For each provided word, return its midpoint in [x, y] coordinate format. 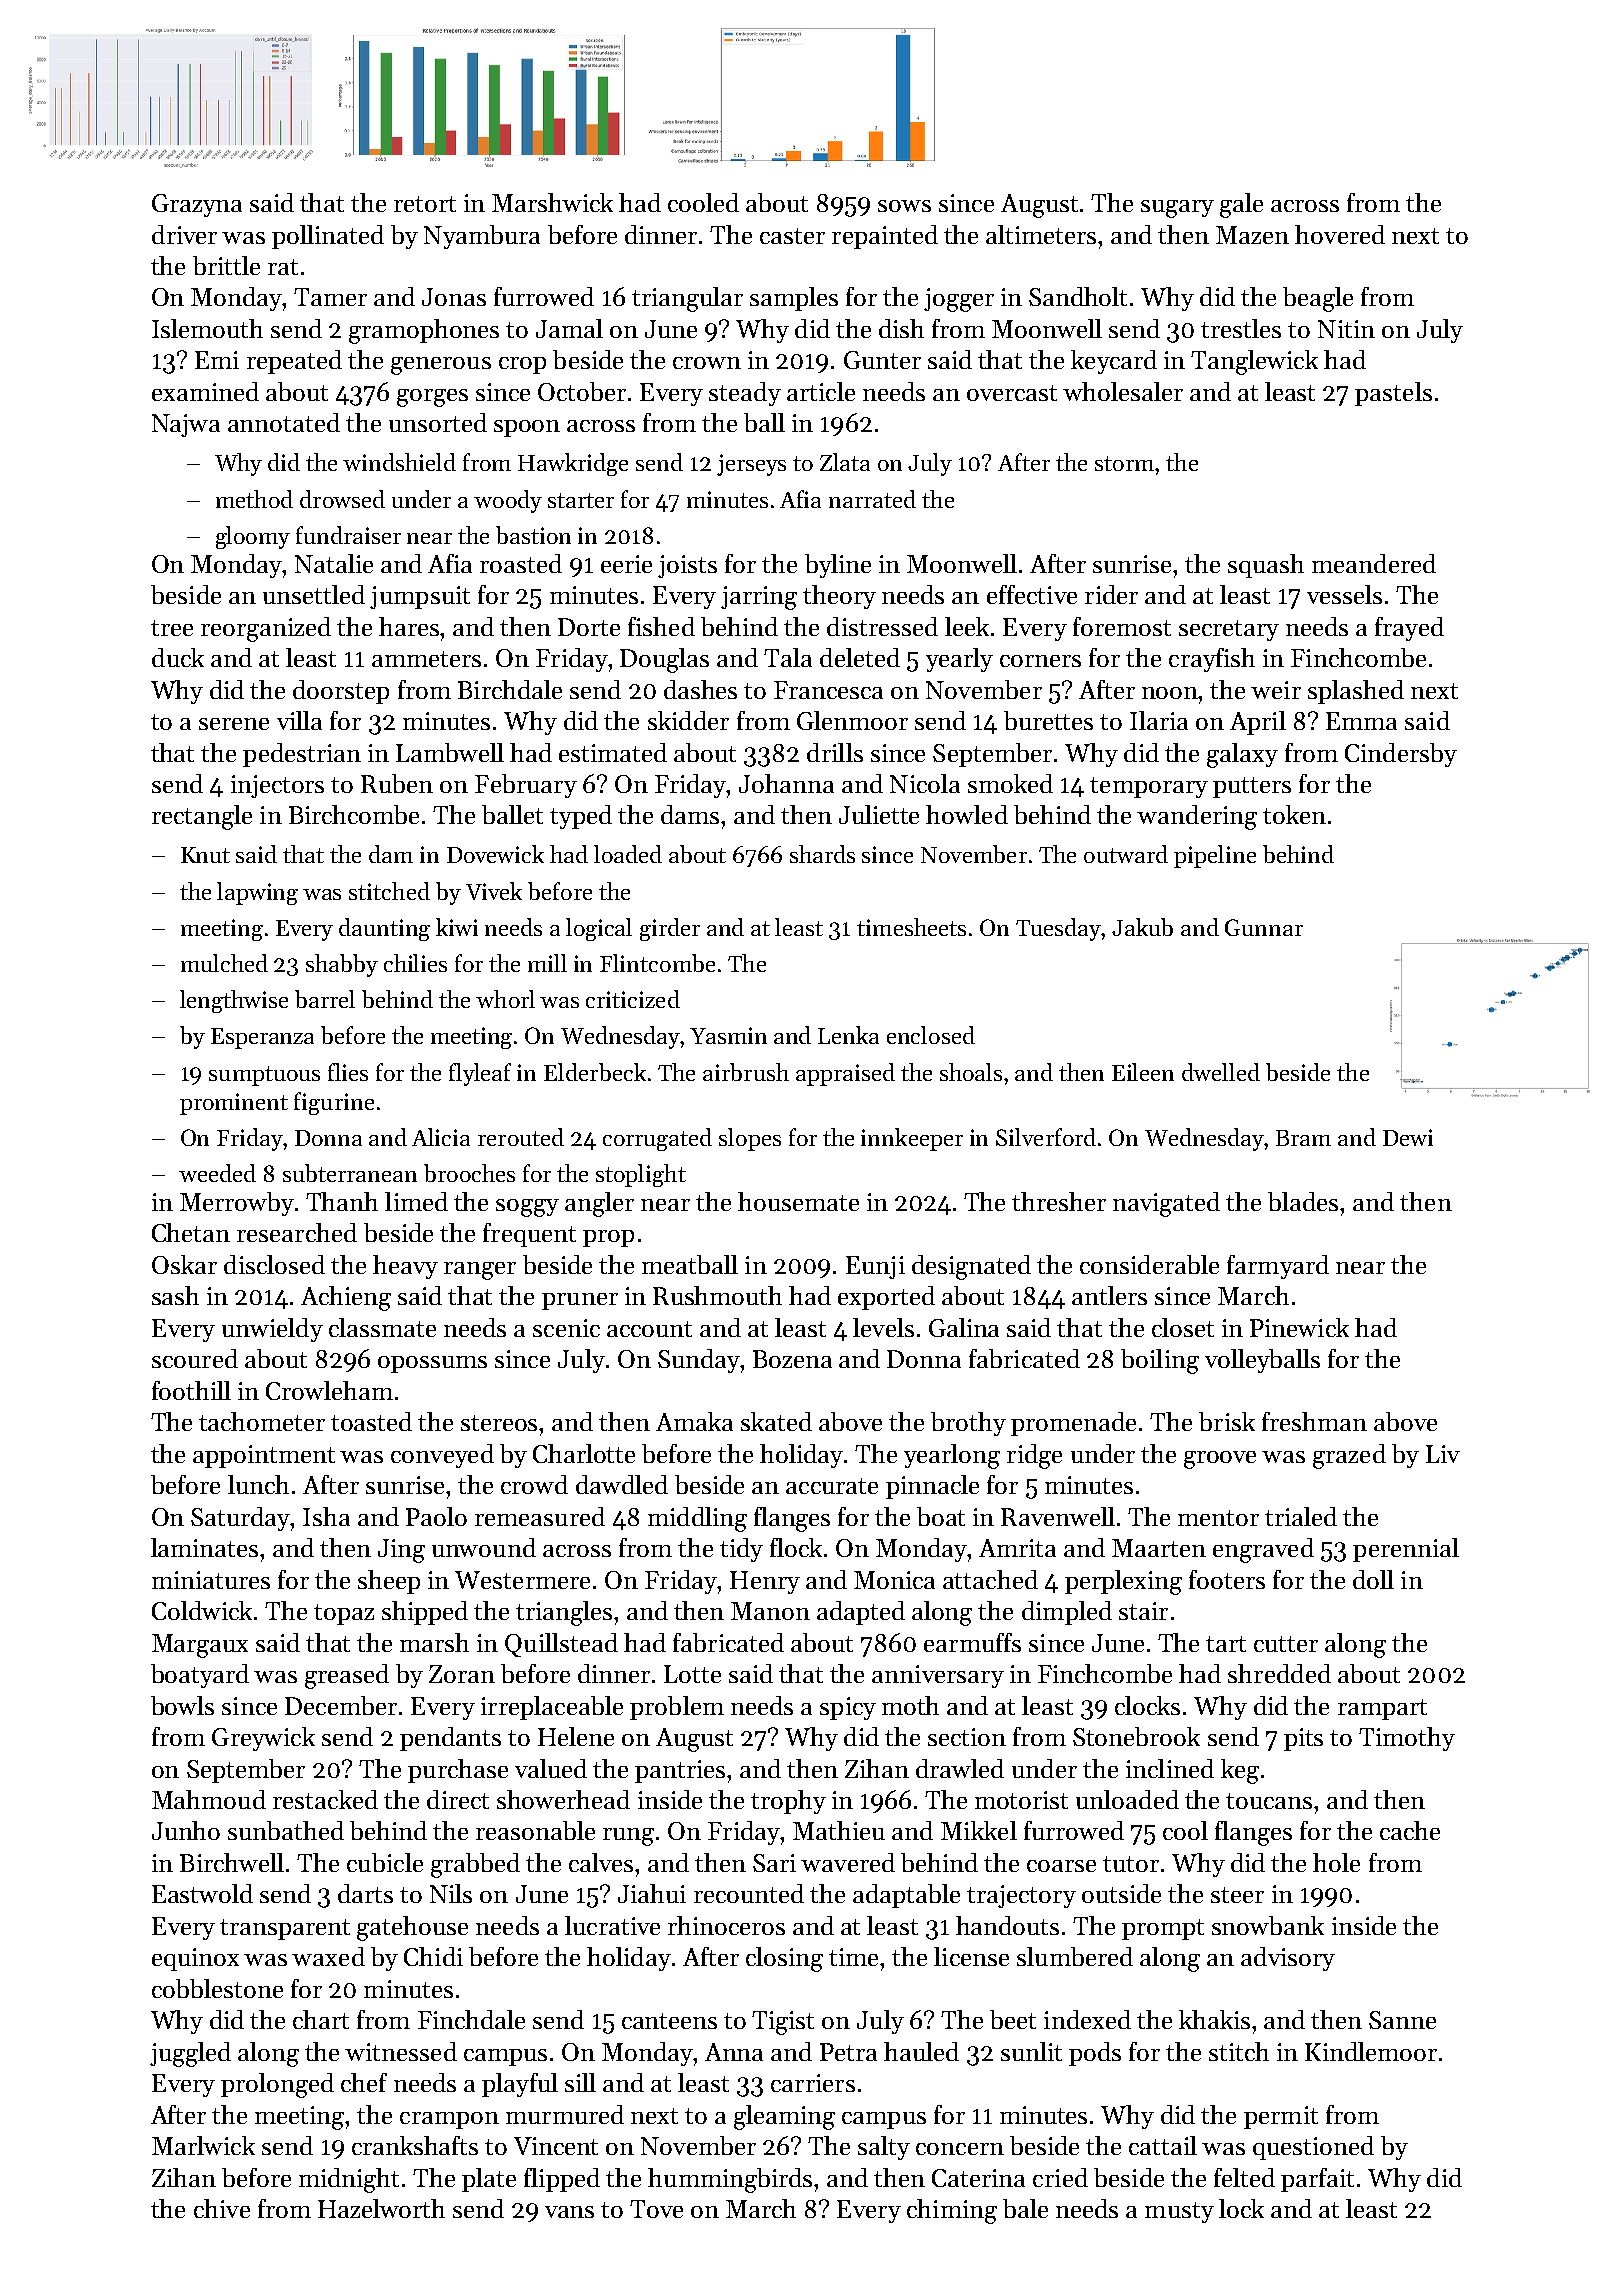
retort [425, 204]
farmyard [1278, 1267]
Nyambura [482, 237]
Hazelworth [381, 2208]
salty [884, 2148]
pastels [1393, 394]
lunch [258, 1484]
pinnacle [932, 1487]
